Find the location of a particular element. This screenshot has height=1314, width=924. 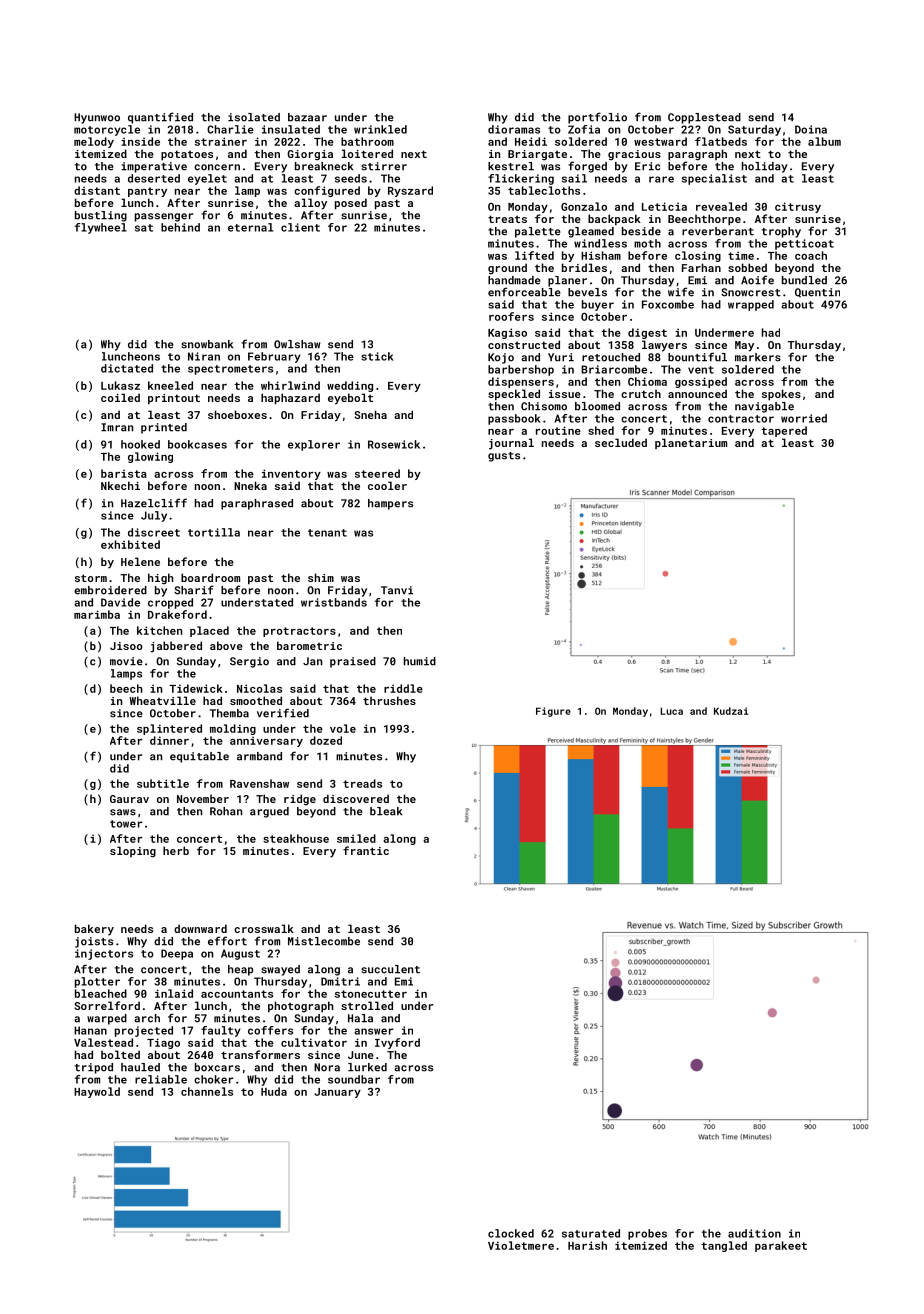

Haywold is located at coordinates (97, 1092).
